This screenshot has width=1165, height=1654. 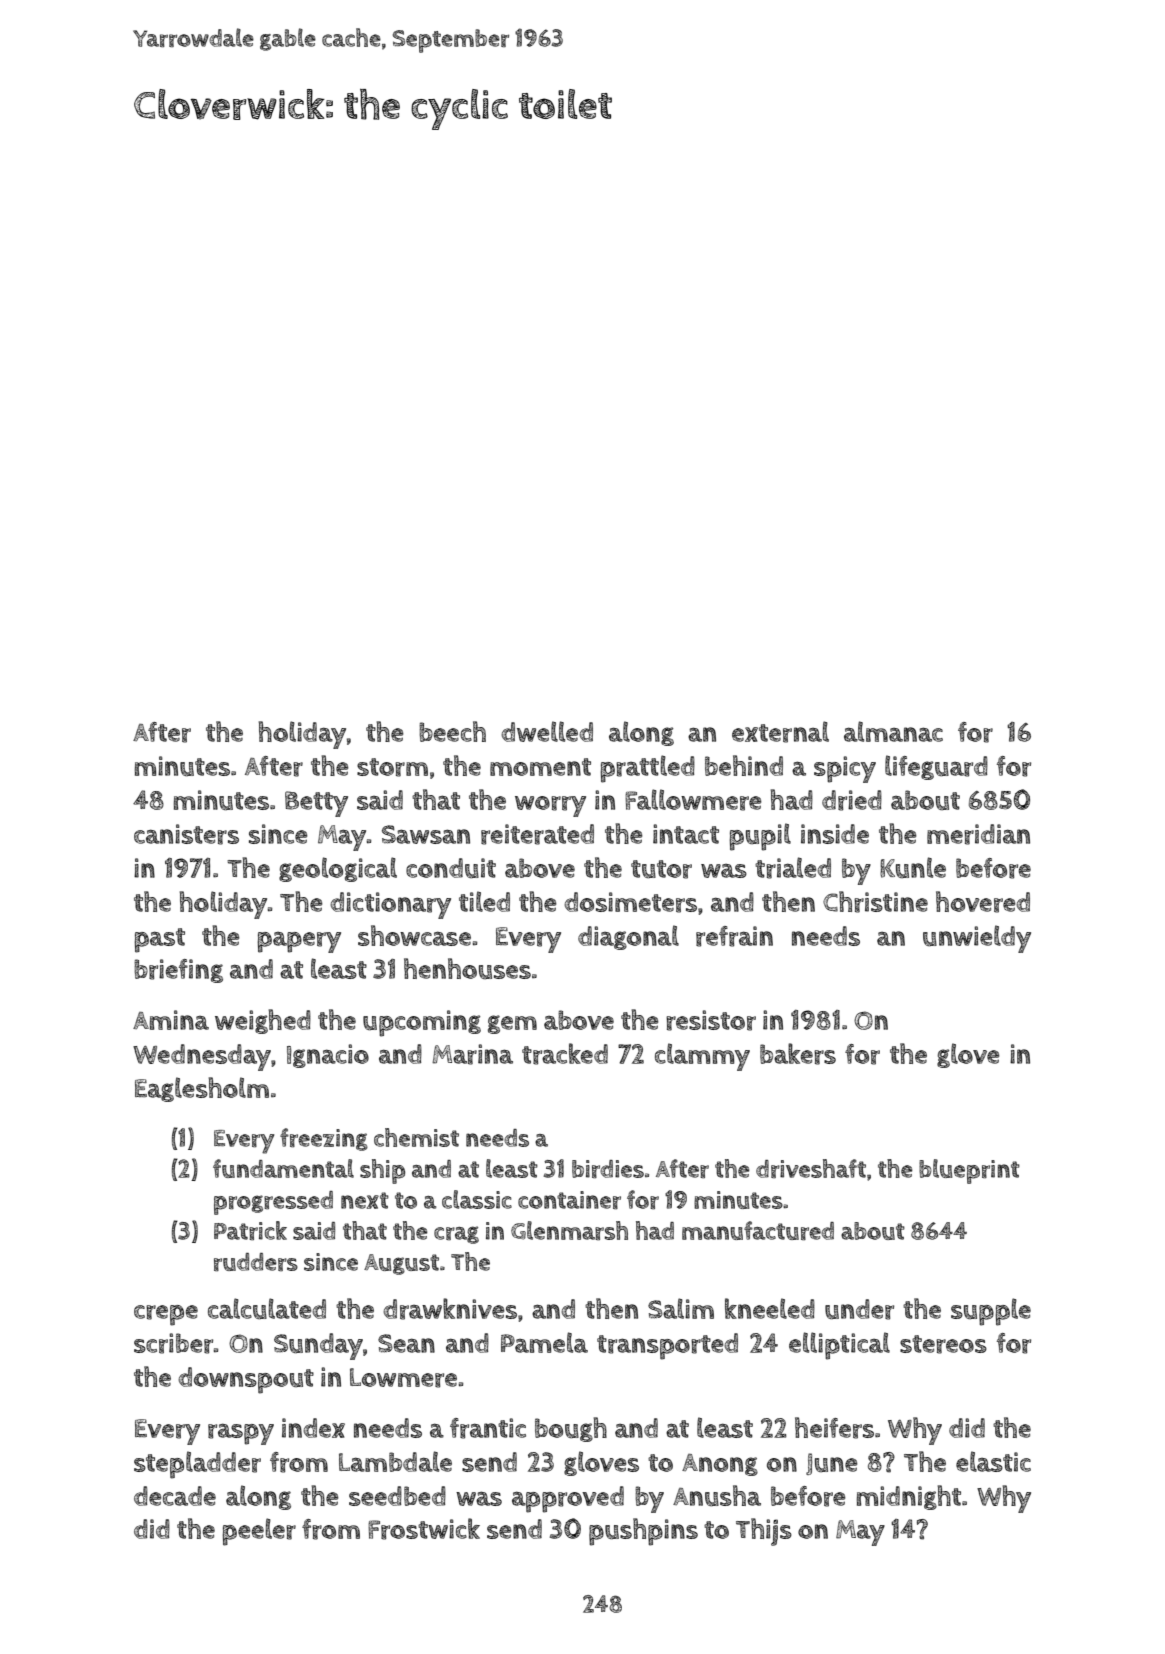 I want to click on freezing, so click(x=324, y=1139).
